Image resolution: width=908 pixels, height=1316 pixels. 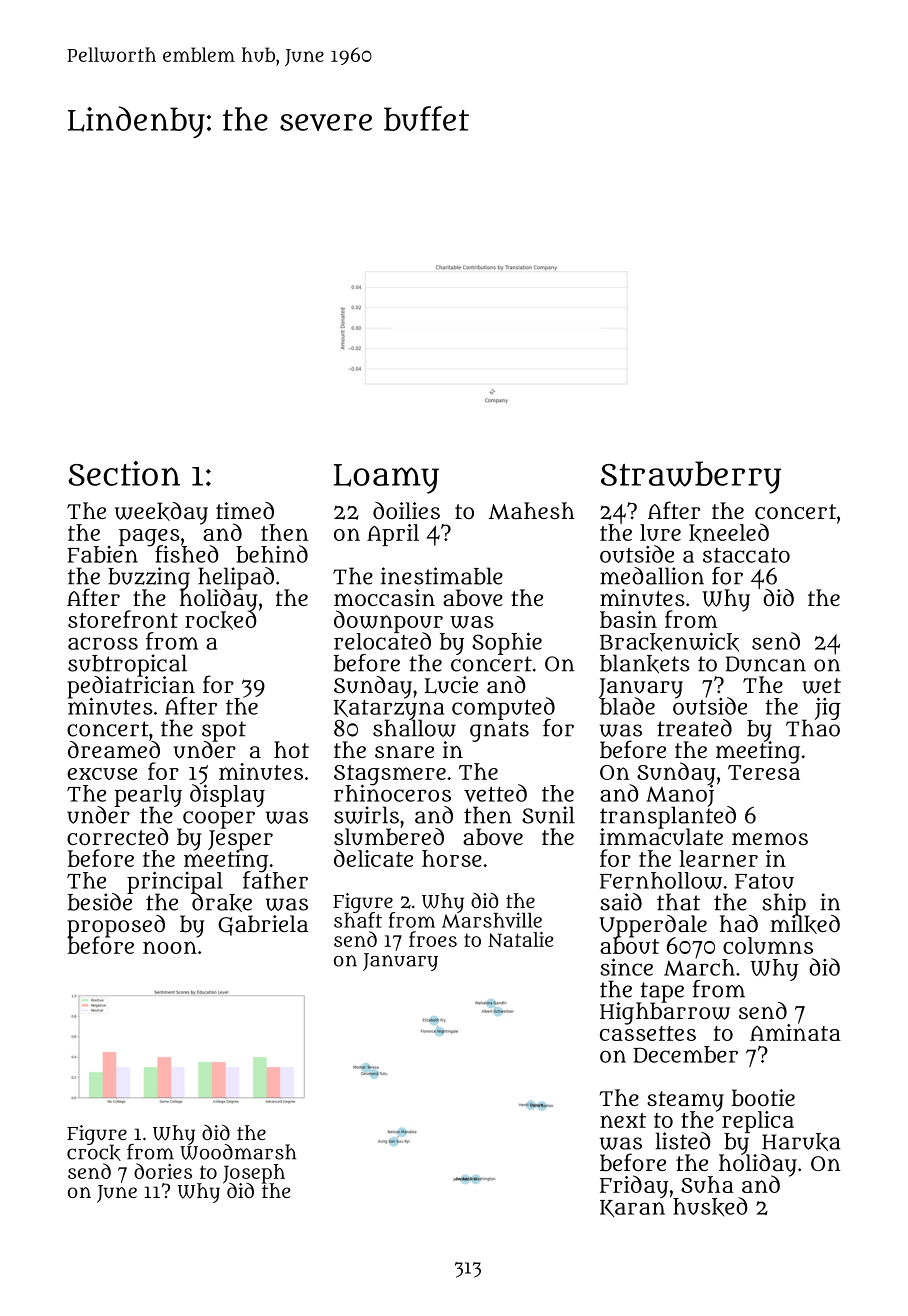 What do you see at coordinates (94, 1153) in the screenshot?
I see `crock` at bounding box center [94, 1153].
